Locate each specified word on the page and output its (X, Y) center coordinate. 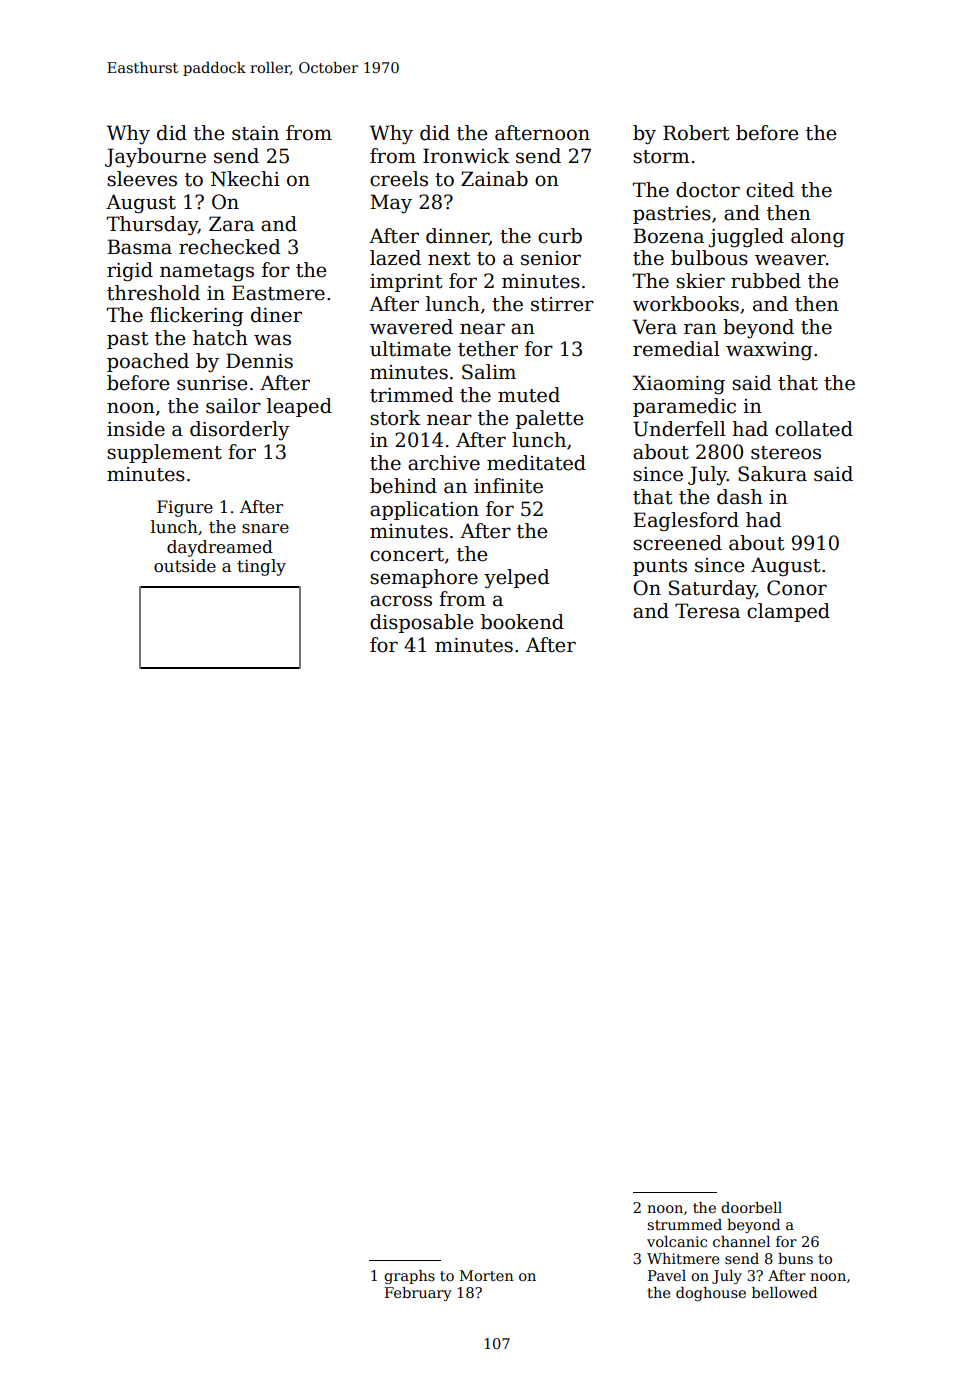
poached (148, 362)
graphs (409, 1277)
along (818, 238)
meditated (536, 463)
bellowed (784, 1292)
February (418, 1294)
